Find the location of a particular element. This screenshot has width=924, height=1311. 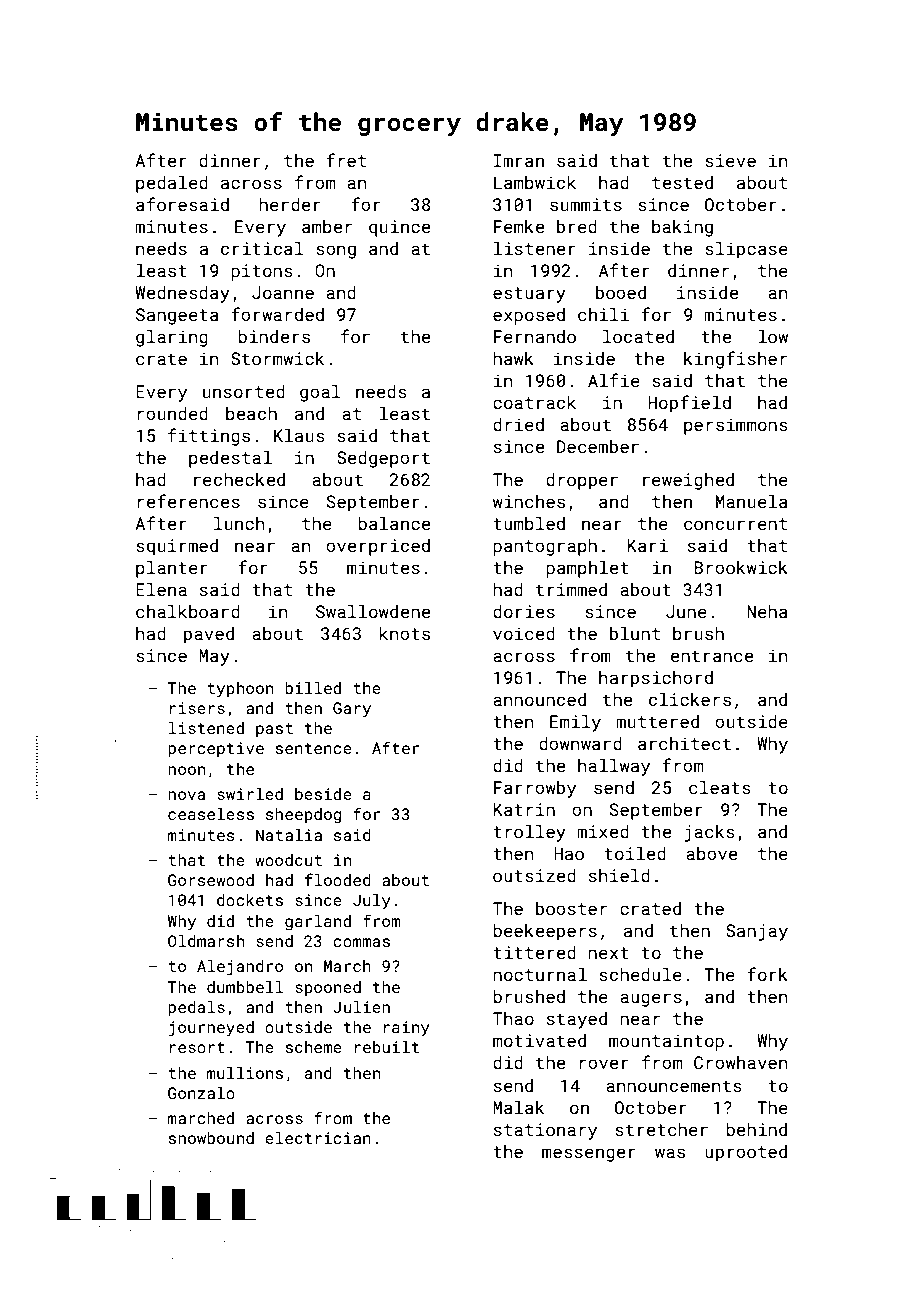

herder is located at coordinates (290, 204).
